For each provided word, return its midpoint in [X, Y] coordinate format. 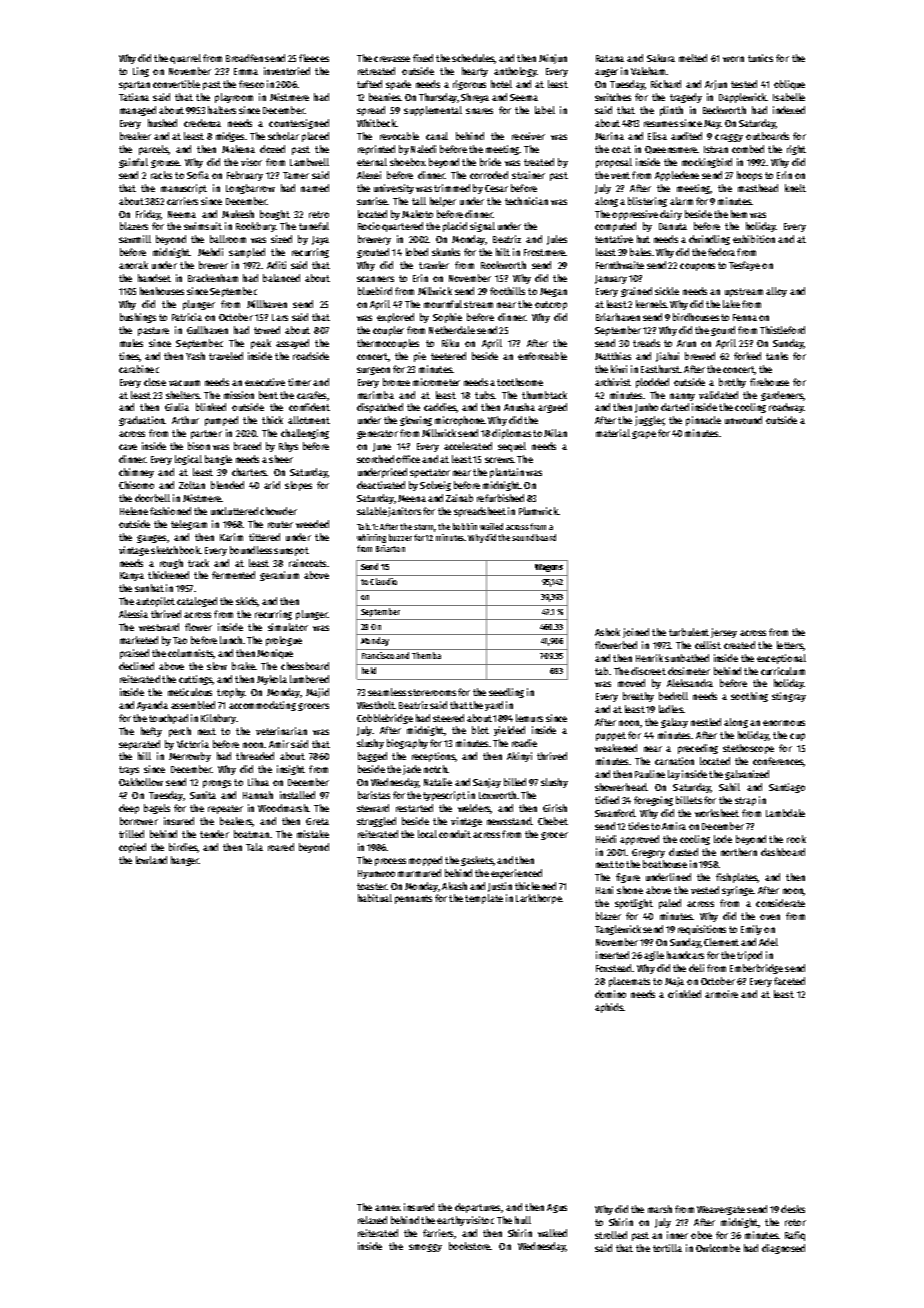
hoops [749, 176]
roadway [786, 408]
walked [552, 1233]
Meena [412, 498]
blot [480, 730]
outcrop [551, 305]
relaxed [372, 1220]
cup [797, 737]
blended [227, 485]
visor [251, 162]
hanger [185, 861]
